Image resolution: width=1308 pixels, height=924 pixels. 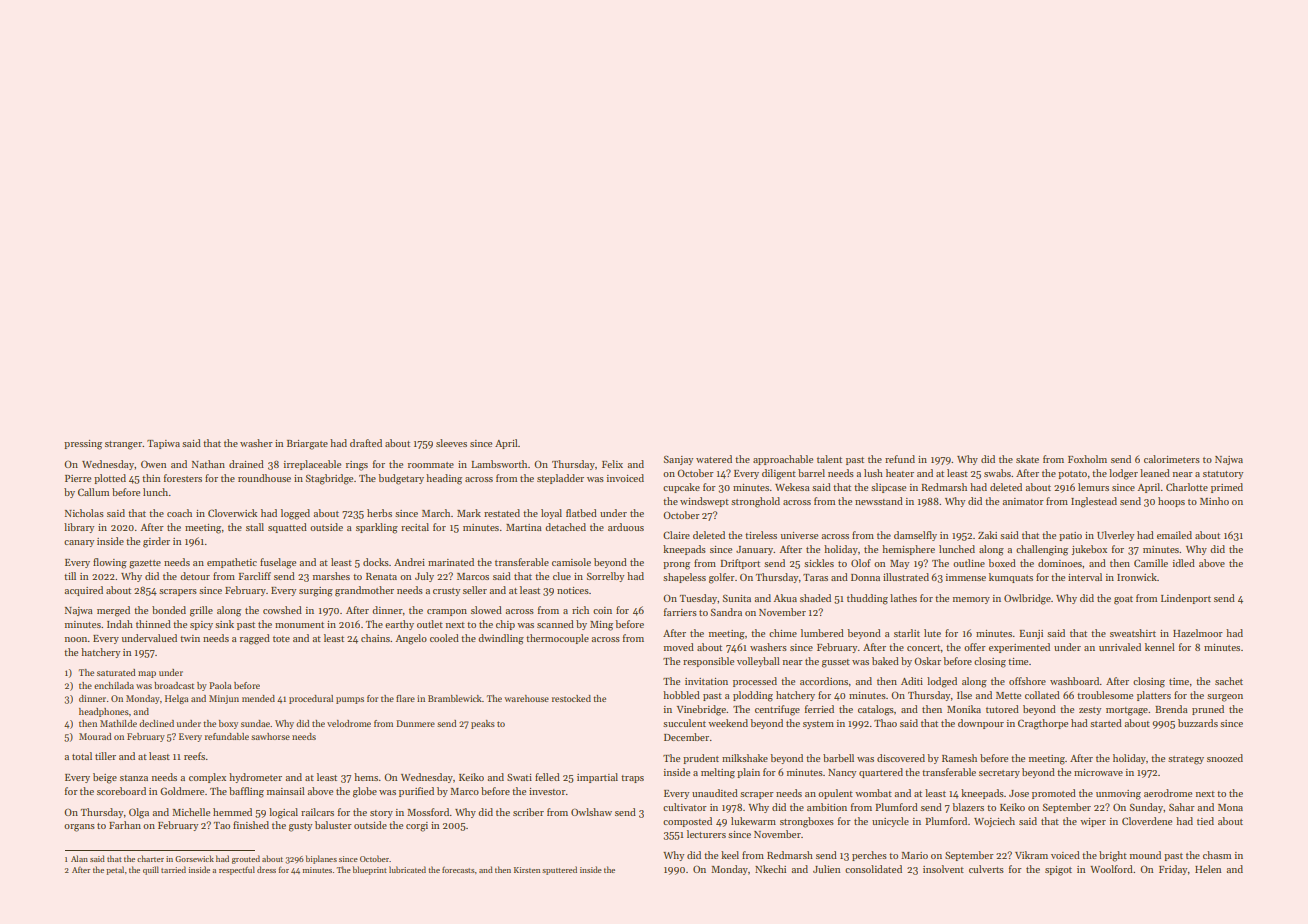 What do you see at coordinates (154, 464) in the screenshot?
I see `Owen` at bounding box center [154, 464].
